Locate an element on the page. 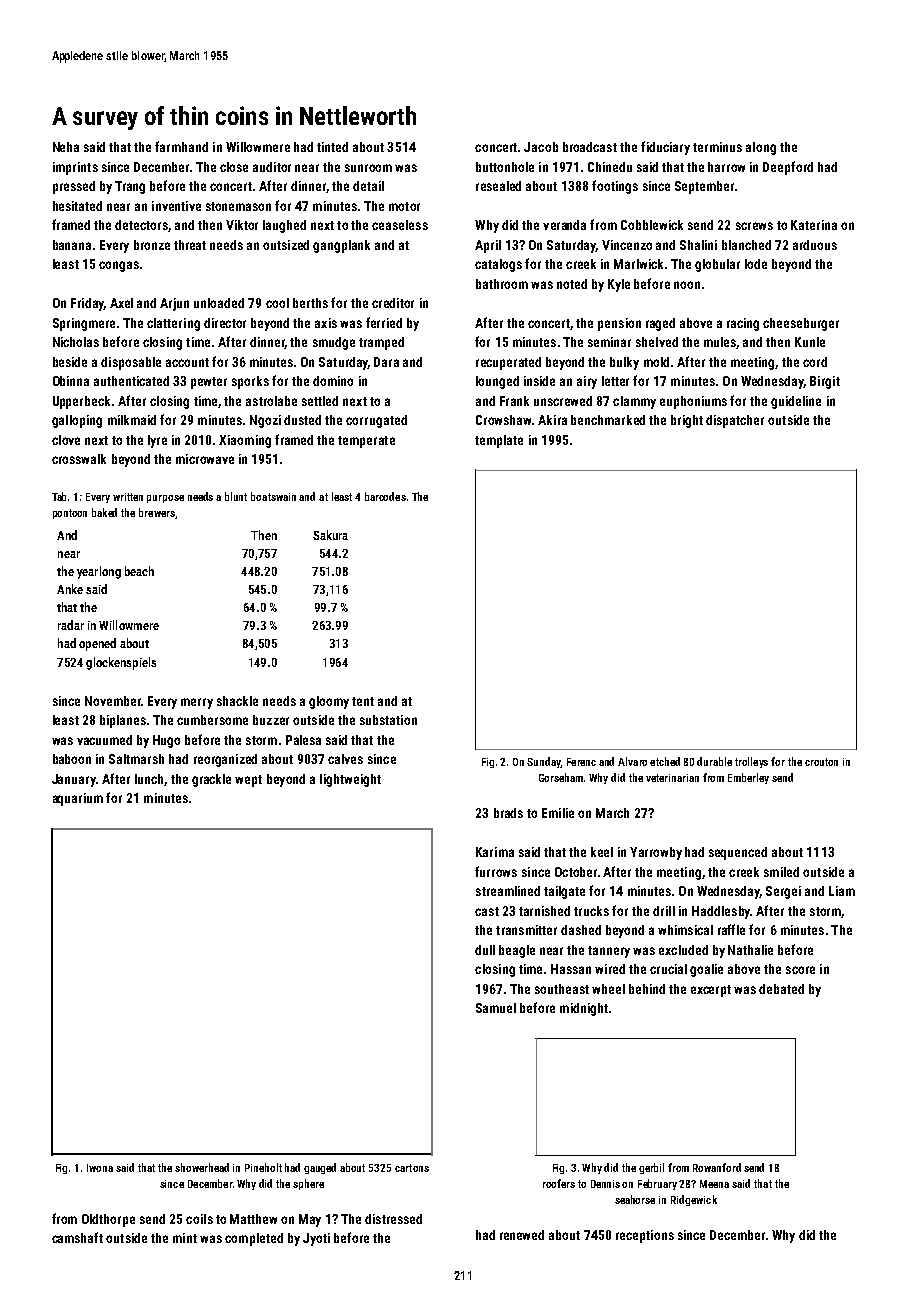  shackle is located at coordinates (237, 701).
